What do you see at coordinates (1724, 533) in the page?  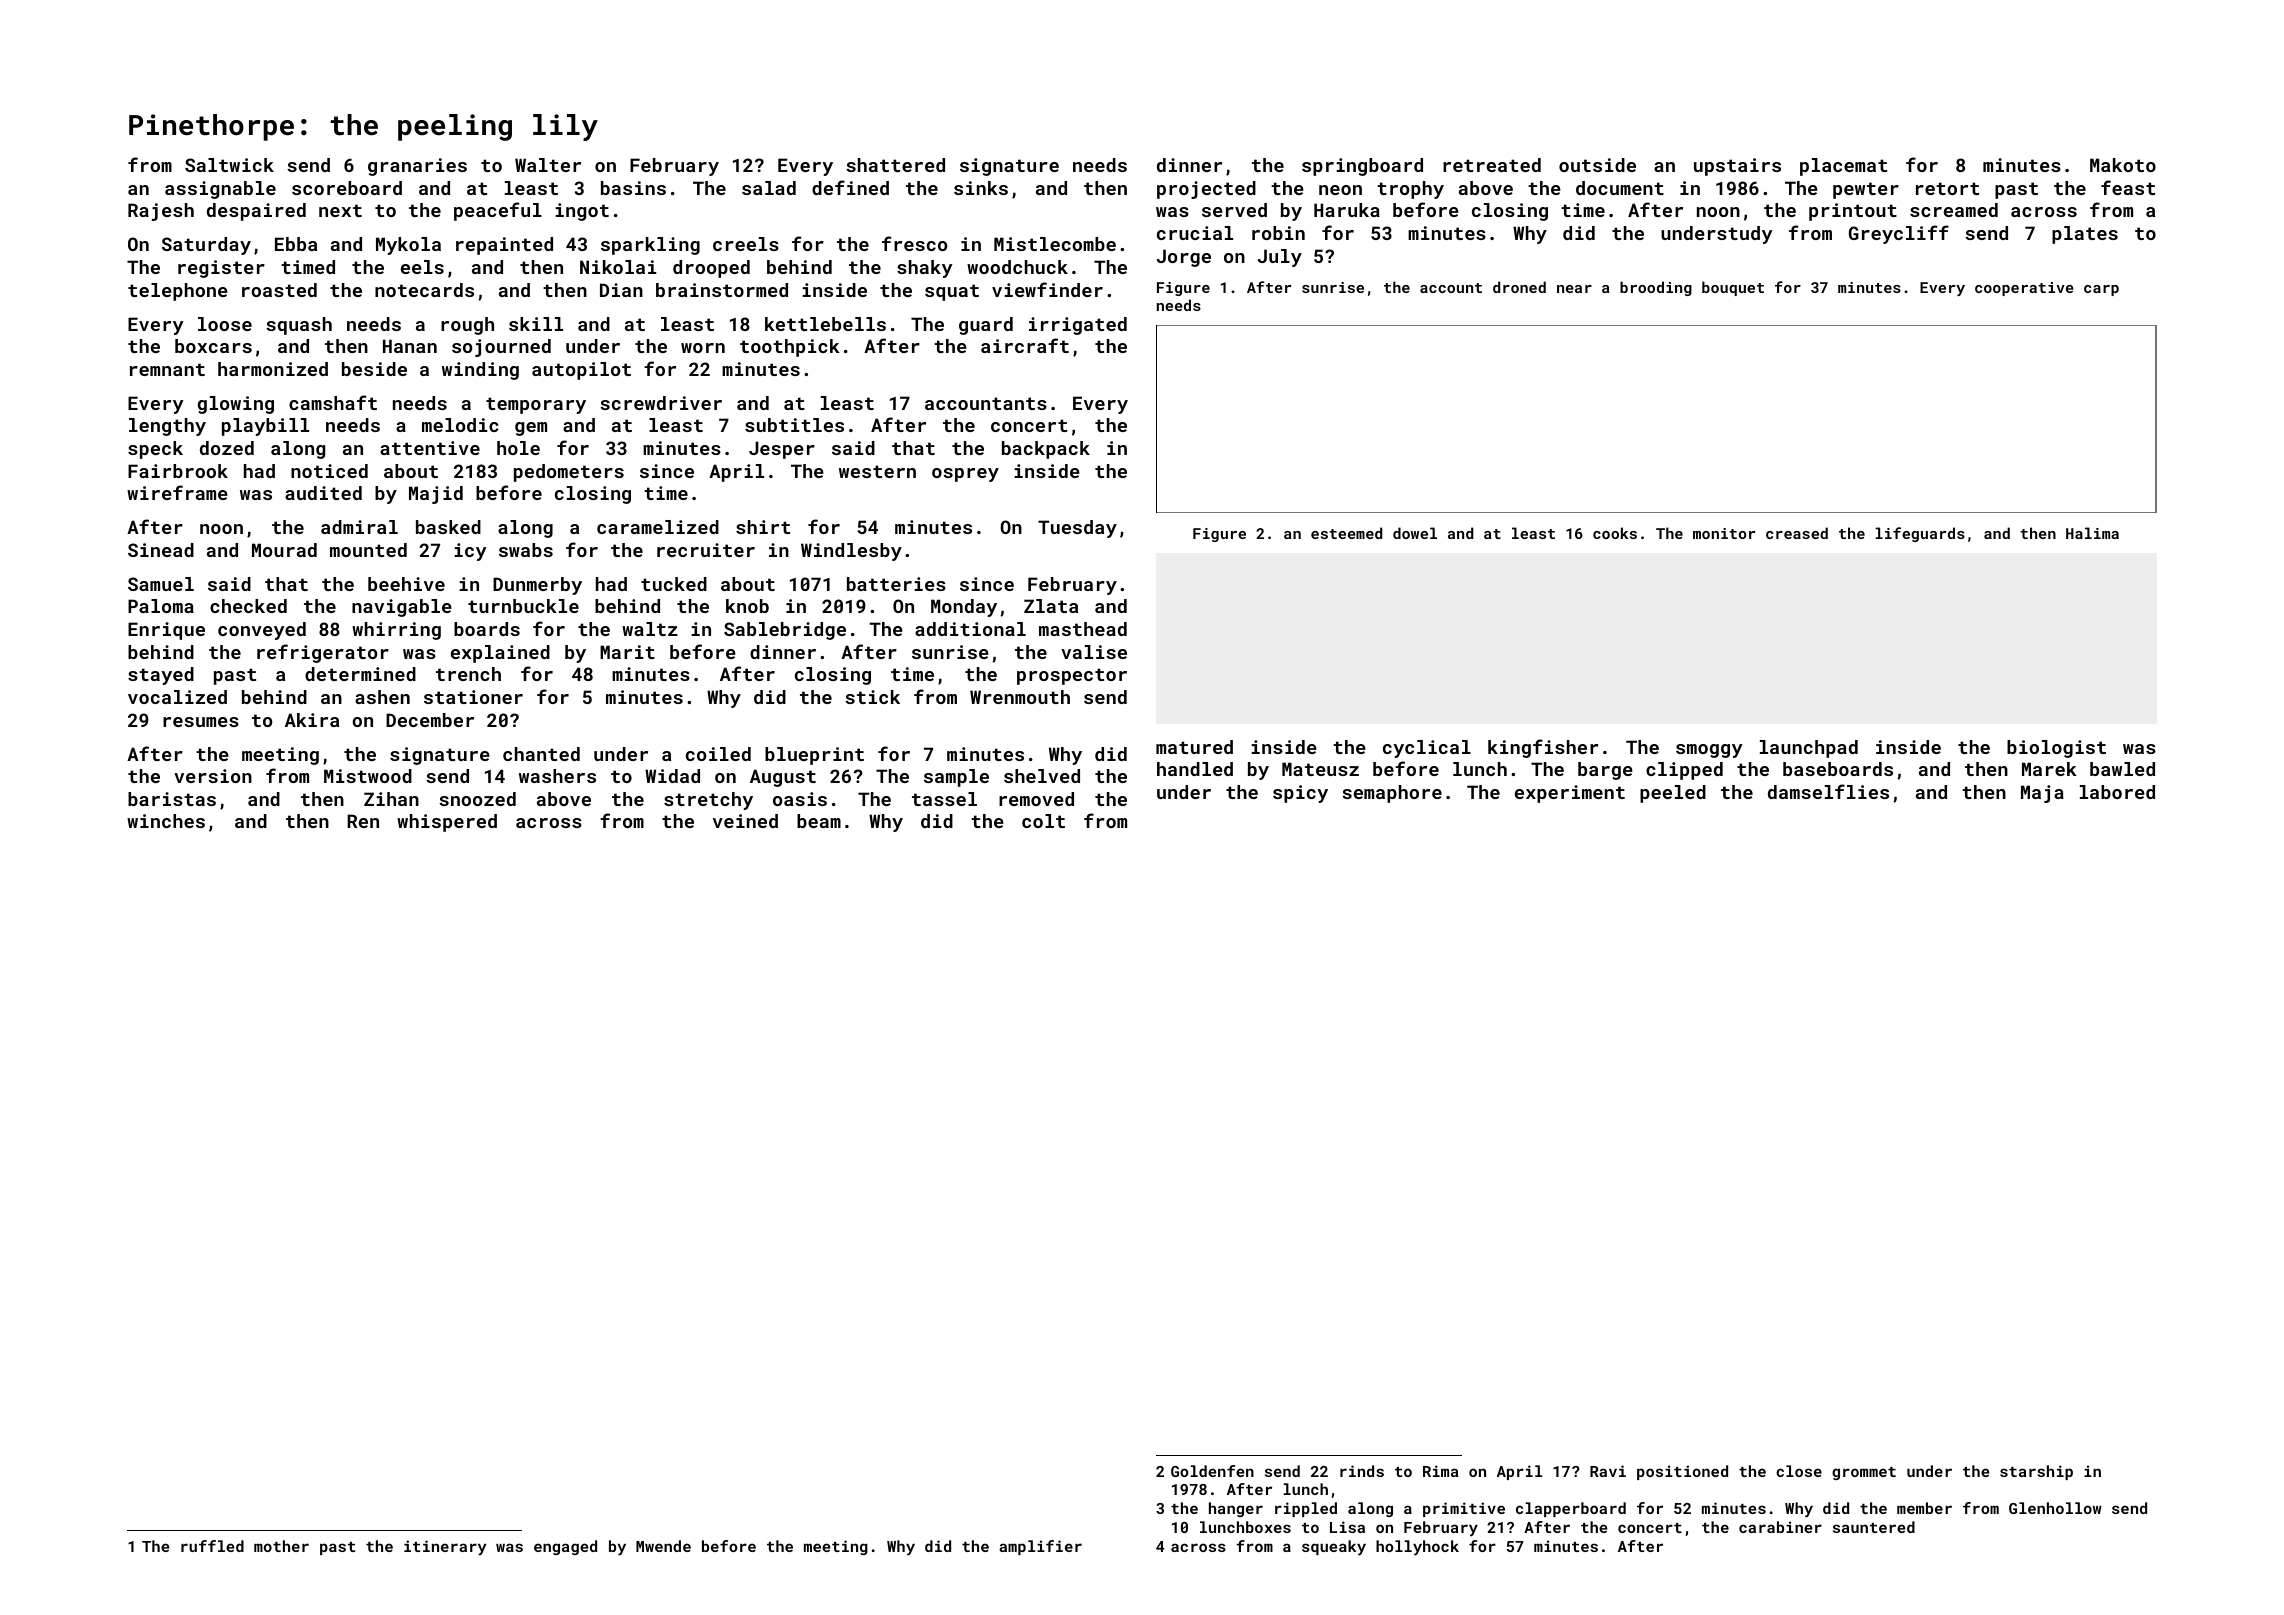 I see `monitor` at bounding box center [1724, 533].
